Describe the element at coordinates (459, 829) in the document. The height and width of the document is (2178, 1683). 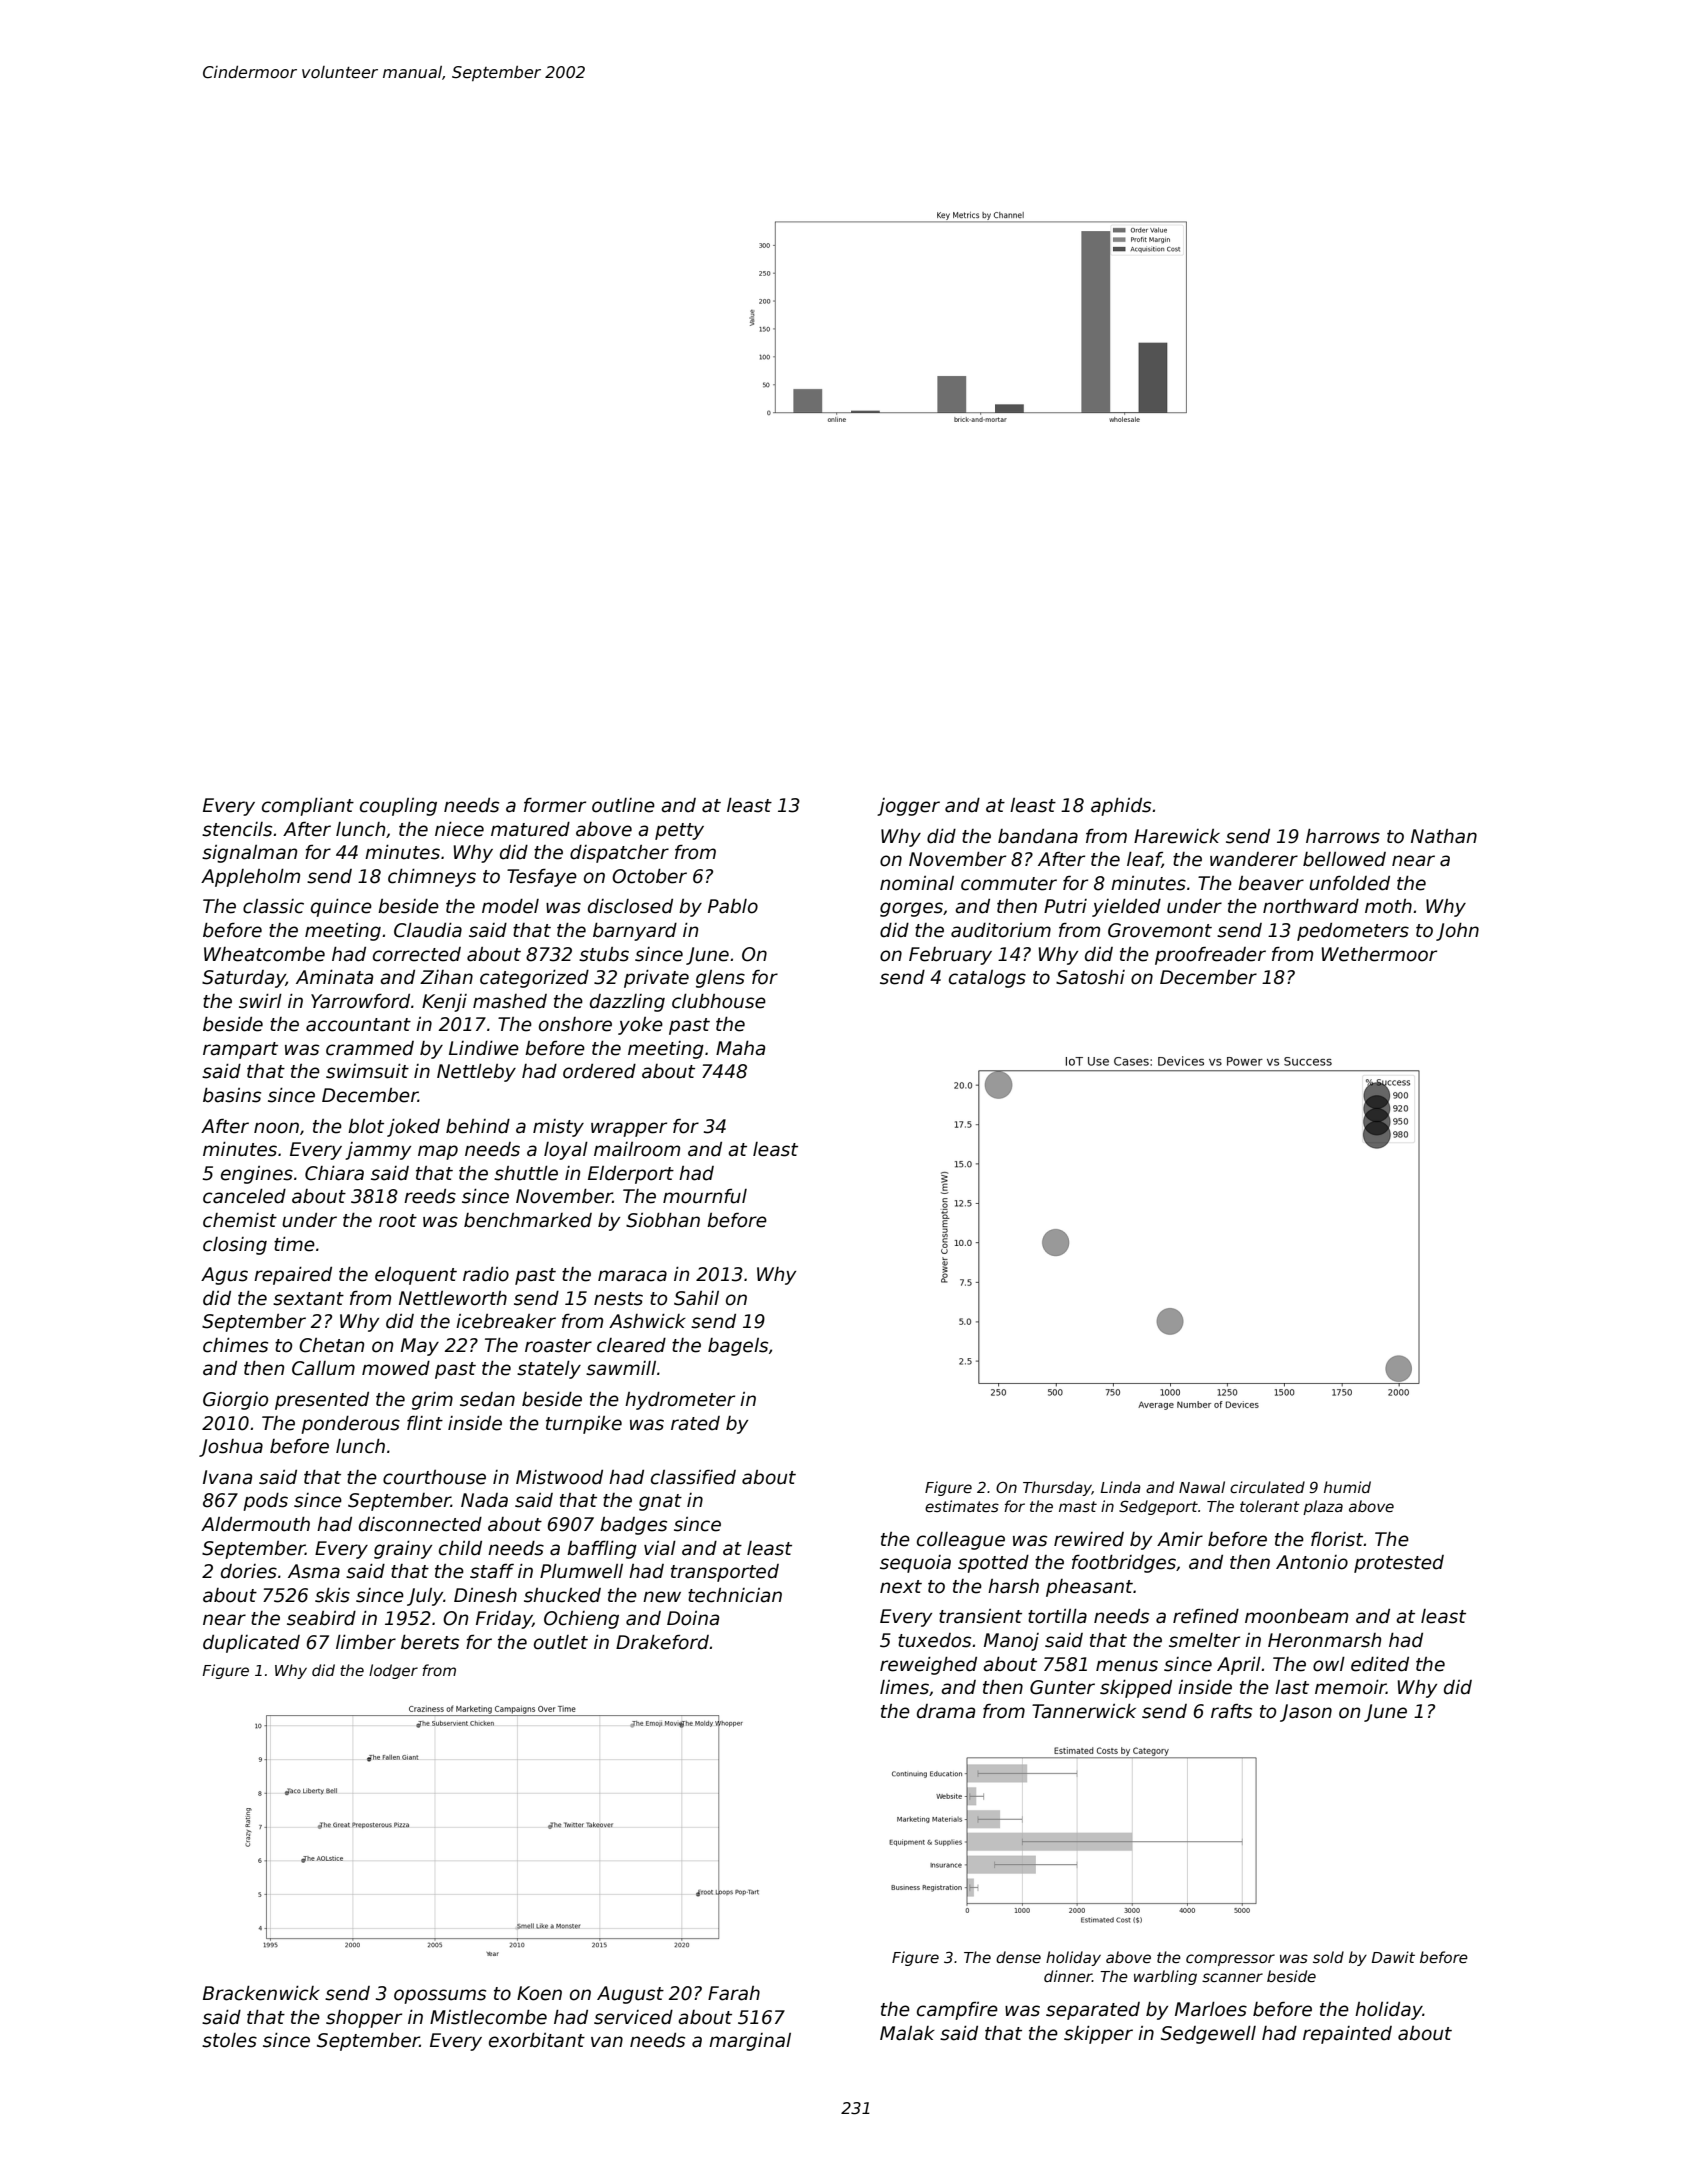
I see `niece` at that location.
